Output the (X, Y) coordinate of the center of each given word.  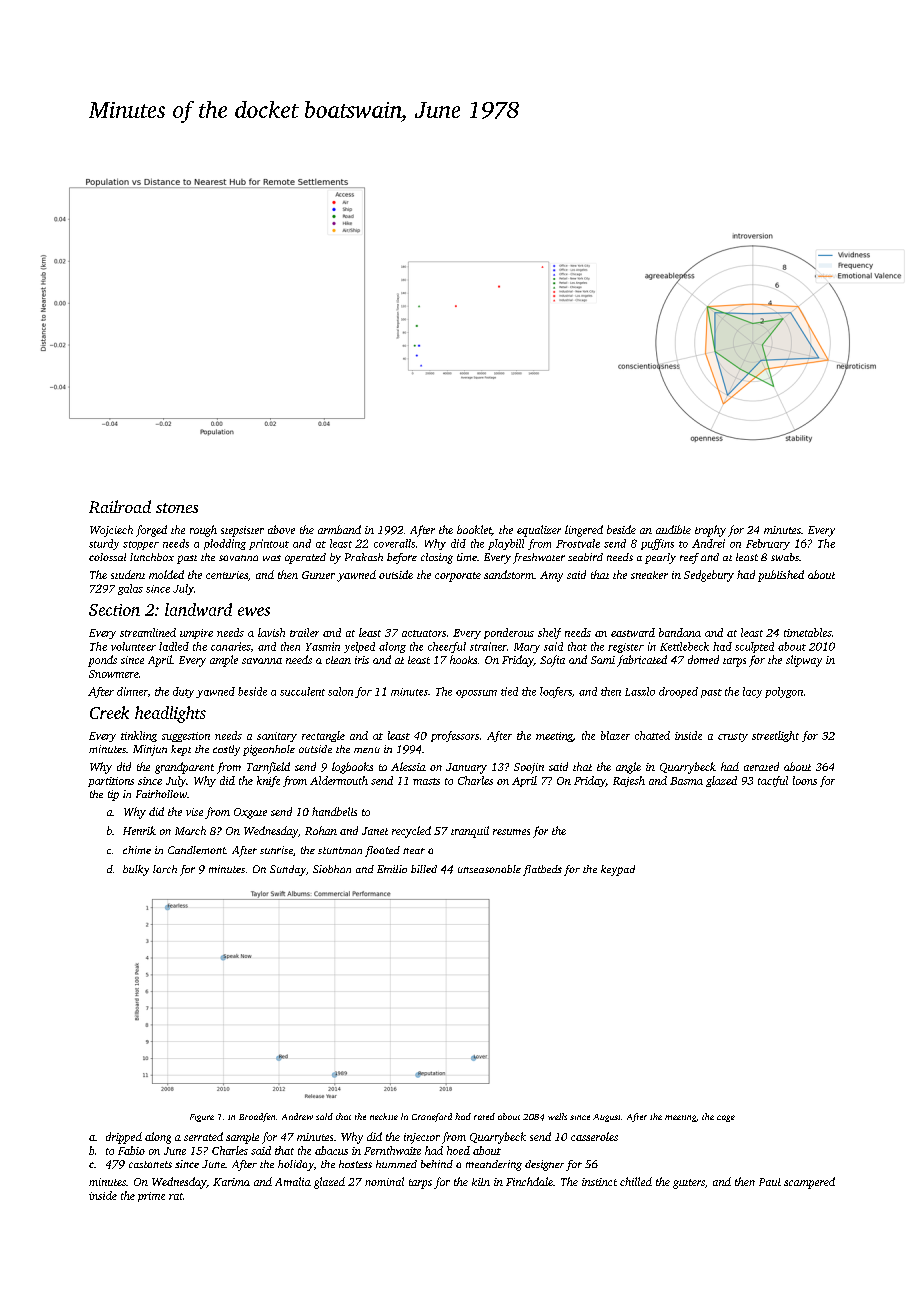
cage (726, 1118)
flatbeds (542, 870)
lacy (752, 692)
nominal (384, 1181)
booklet (474, 530)
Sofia (552, 661)
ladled (174, 646)
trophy (710, 531)
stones (177, 508)
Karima (231, 1182)
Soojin (529, 768)
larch (165, 869)
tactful (773, 781)
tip (113, 795)
